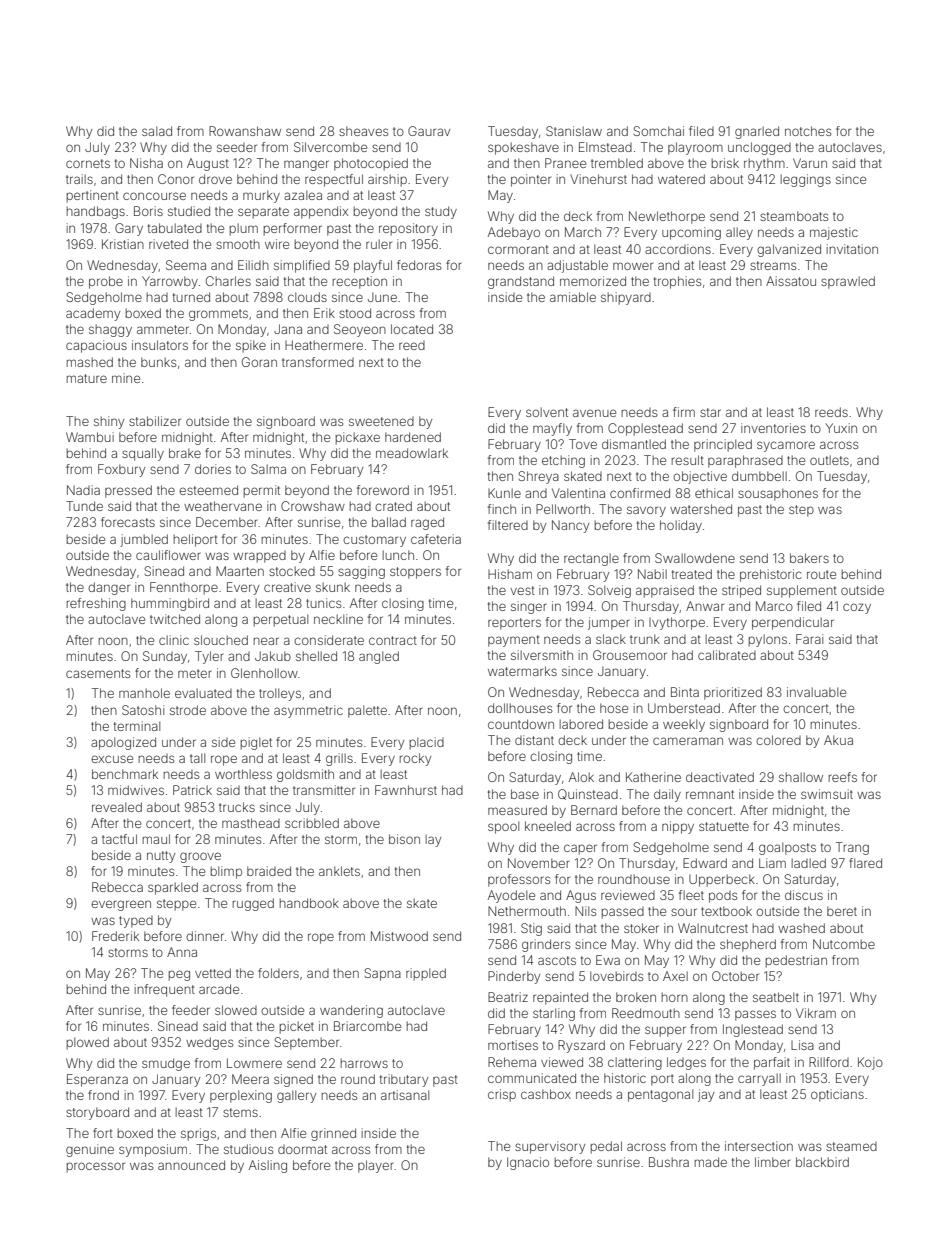 The height and width of the screenshot is (1233, 952). What do you see at coordinates (263, 213) in the screenshot?
I see `separate` at bounding box center [263, 213].
